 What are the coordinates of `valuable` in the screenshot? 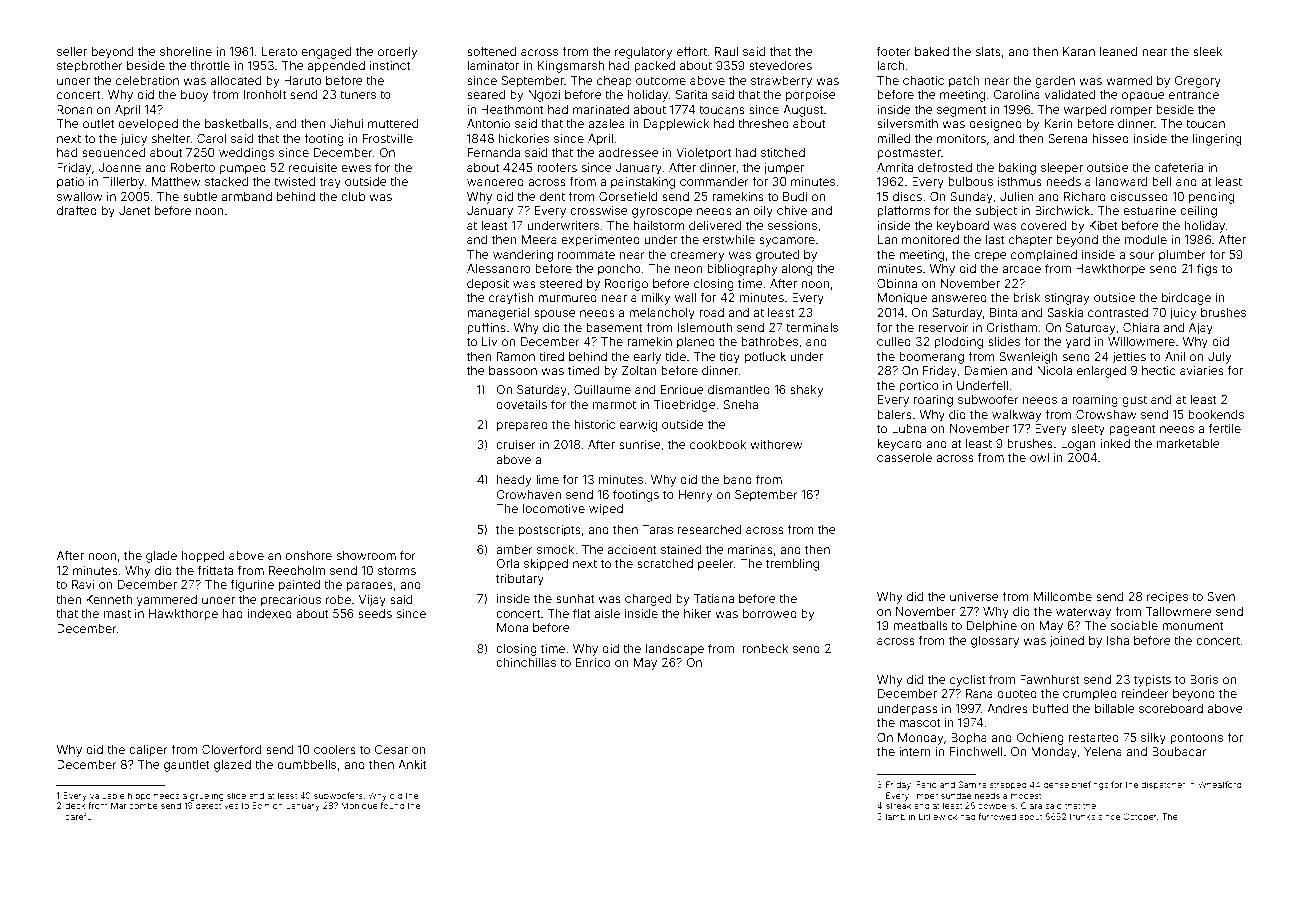 It's located at (107, 795).
